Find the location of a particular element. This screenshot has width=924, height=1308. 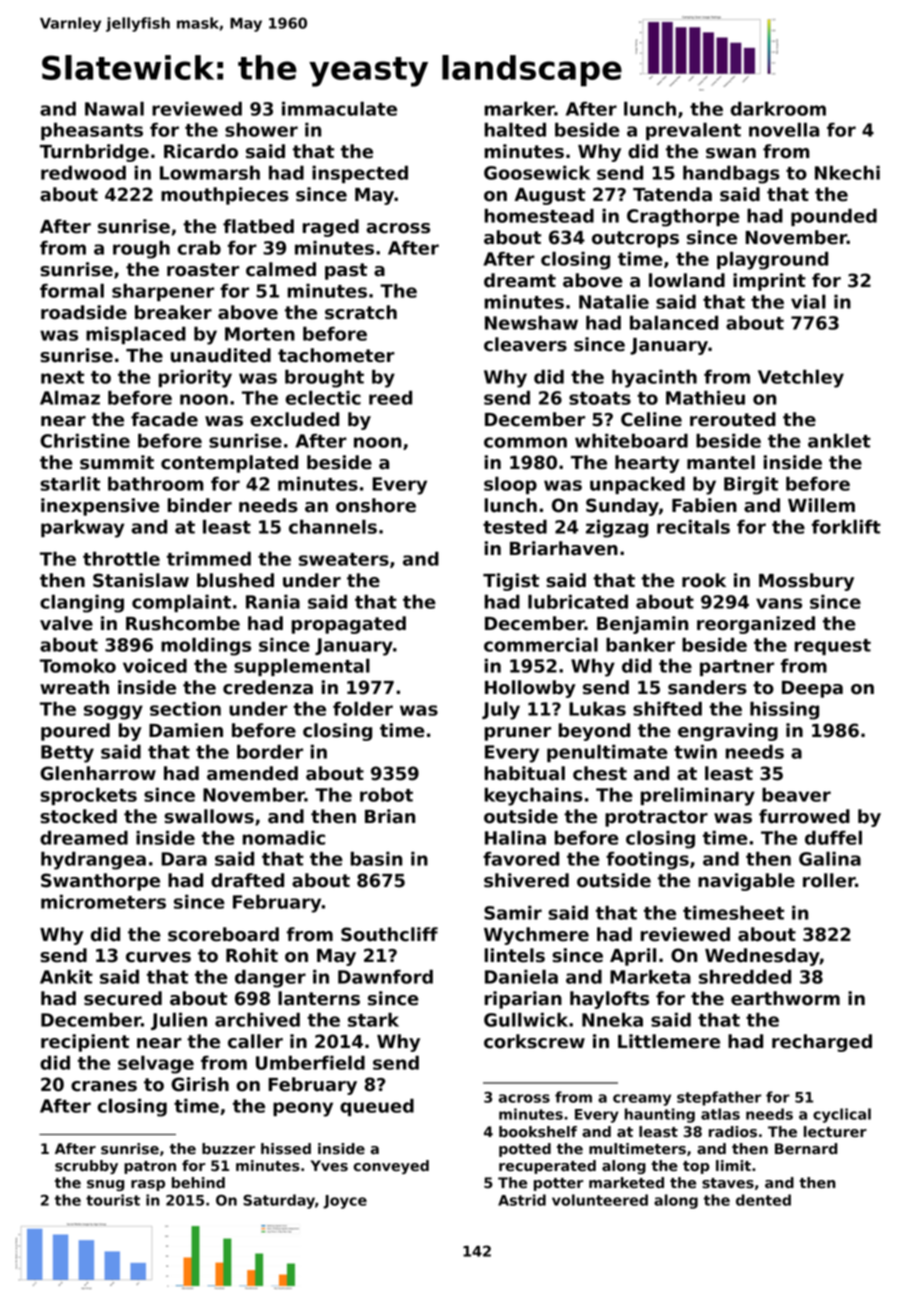

Mossbury is located at coordinates (806, 582).
